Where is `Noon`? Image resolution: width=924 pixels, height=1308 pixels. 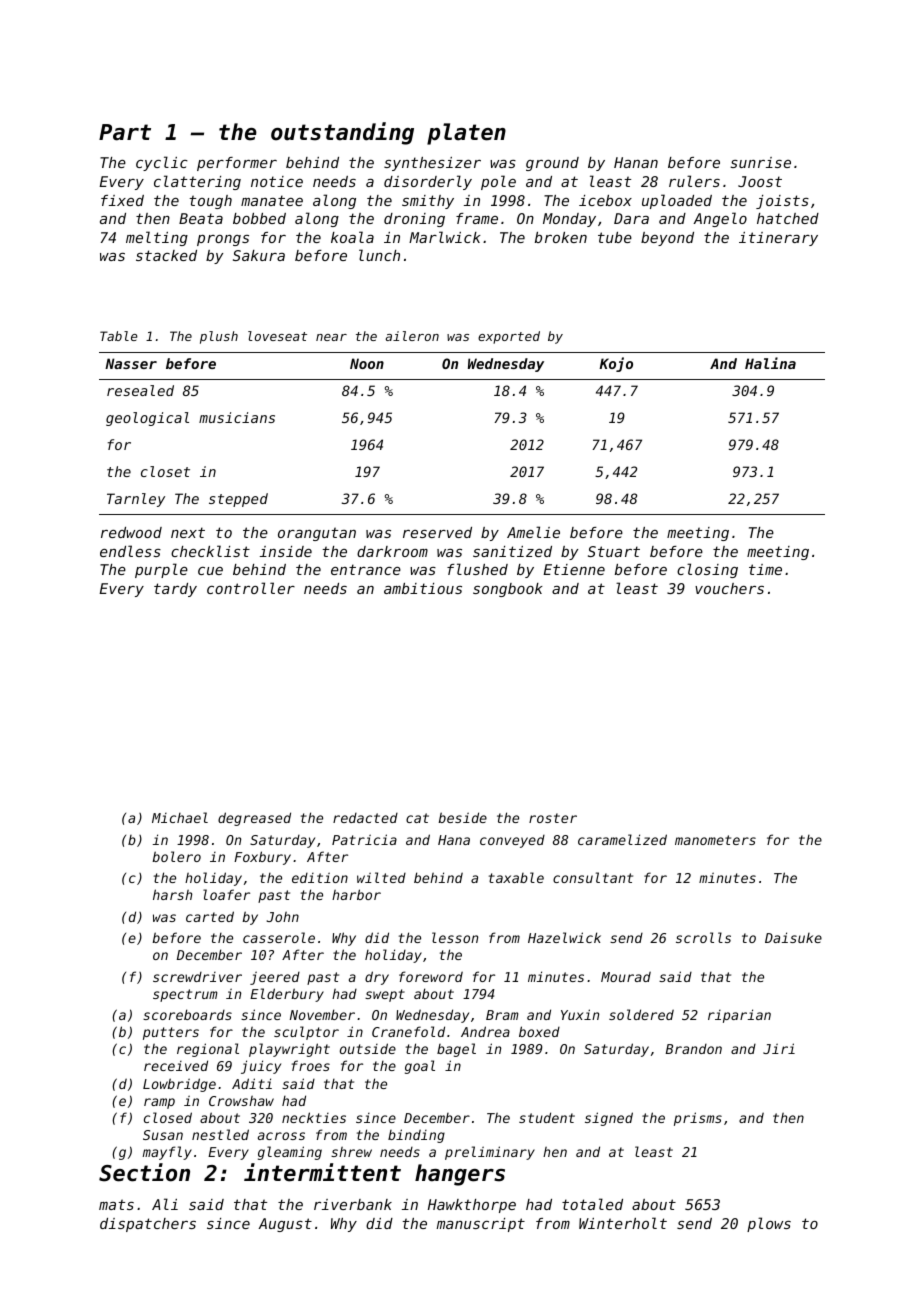 Noon is located at coordinates (367, 363).
